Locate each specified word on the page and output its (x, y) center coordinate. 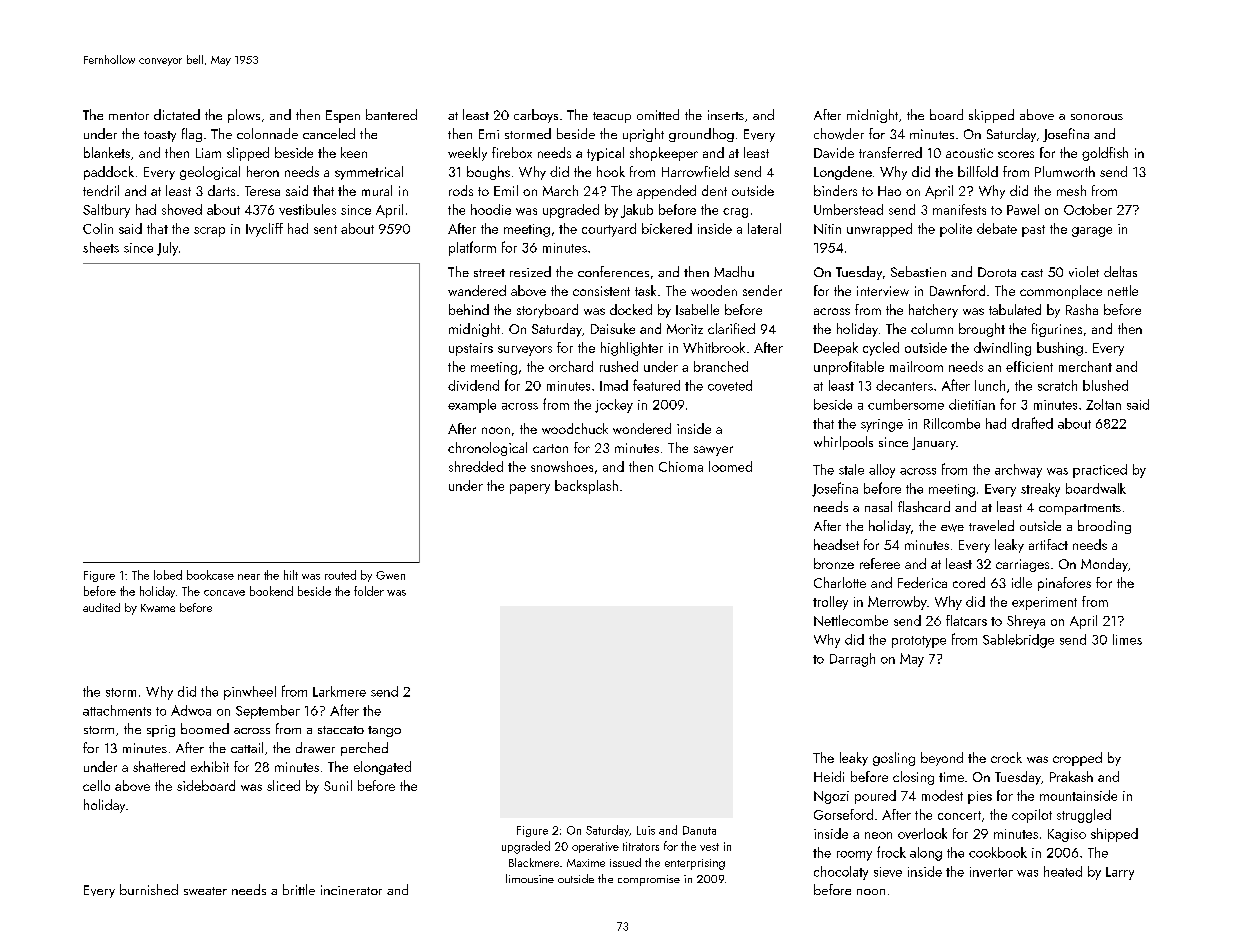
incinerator (351, 890)
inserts (726, 115)
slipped (248, 154)
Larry (1120, 873)
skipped (991, 116)
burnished (149, 889)
